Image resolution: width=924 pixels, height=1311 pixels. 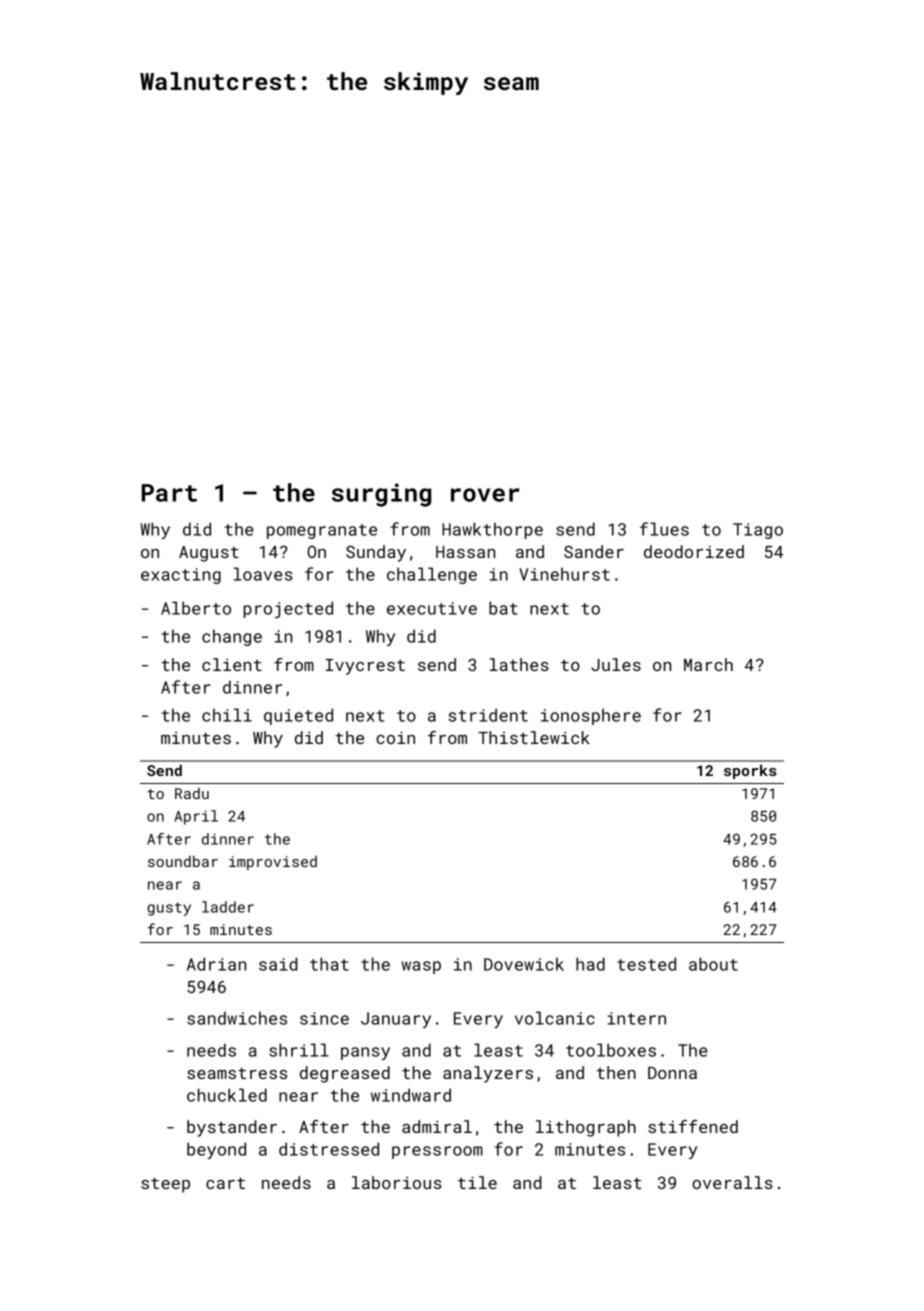 I want to click on Part, so click(x=169, y=493).
